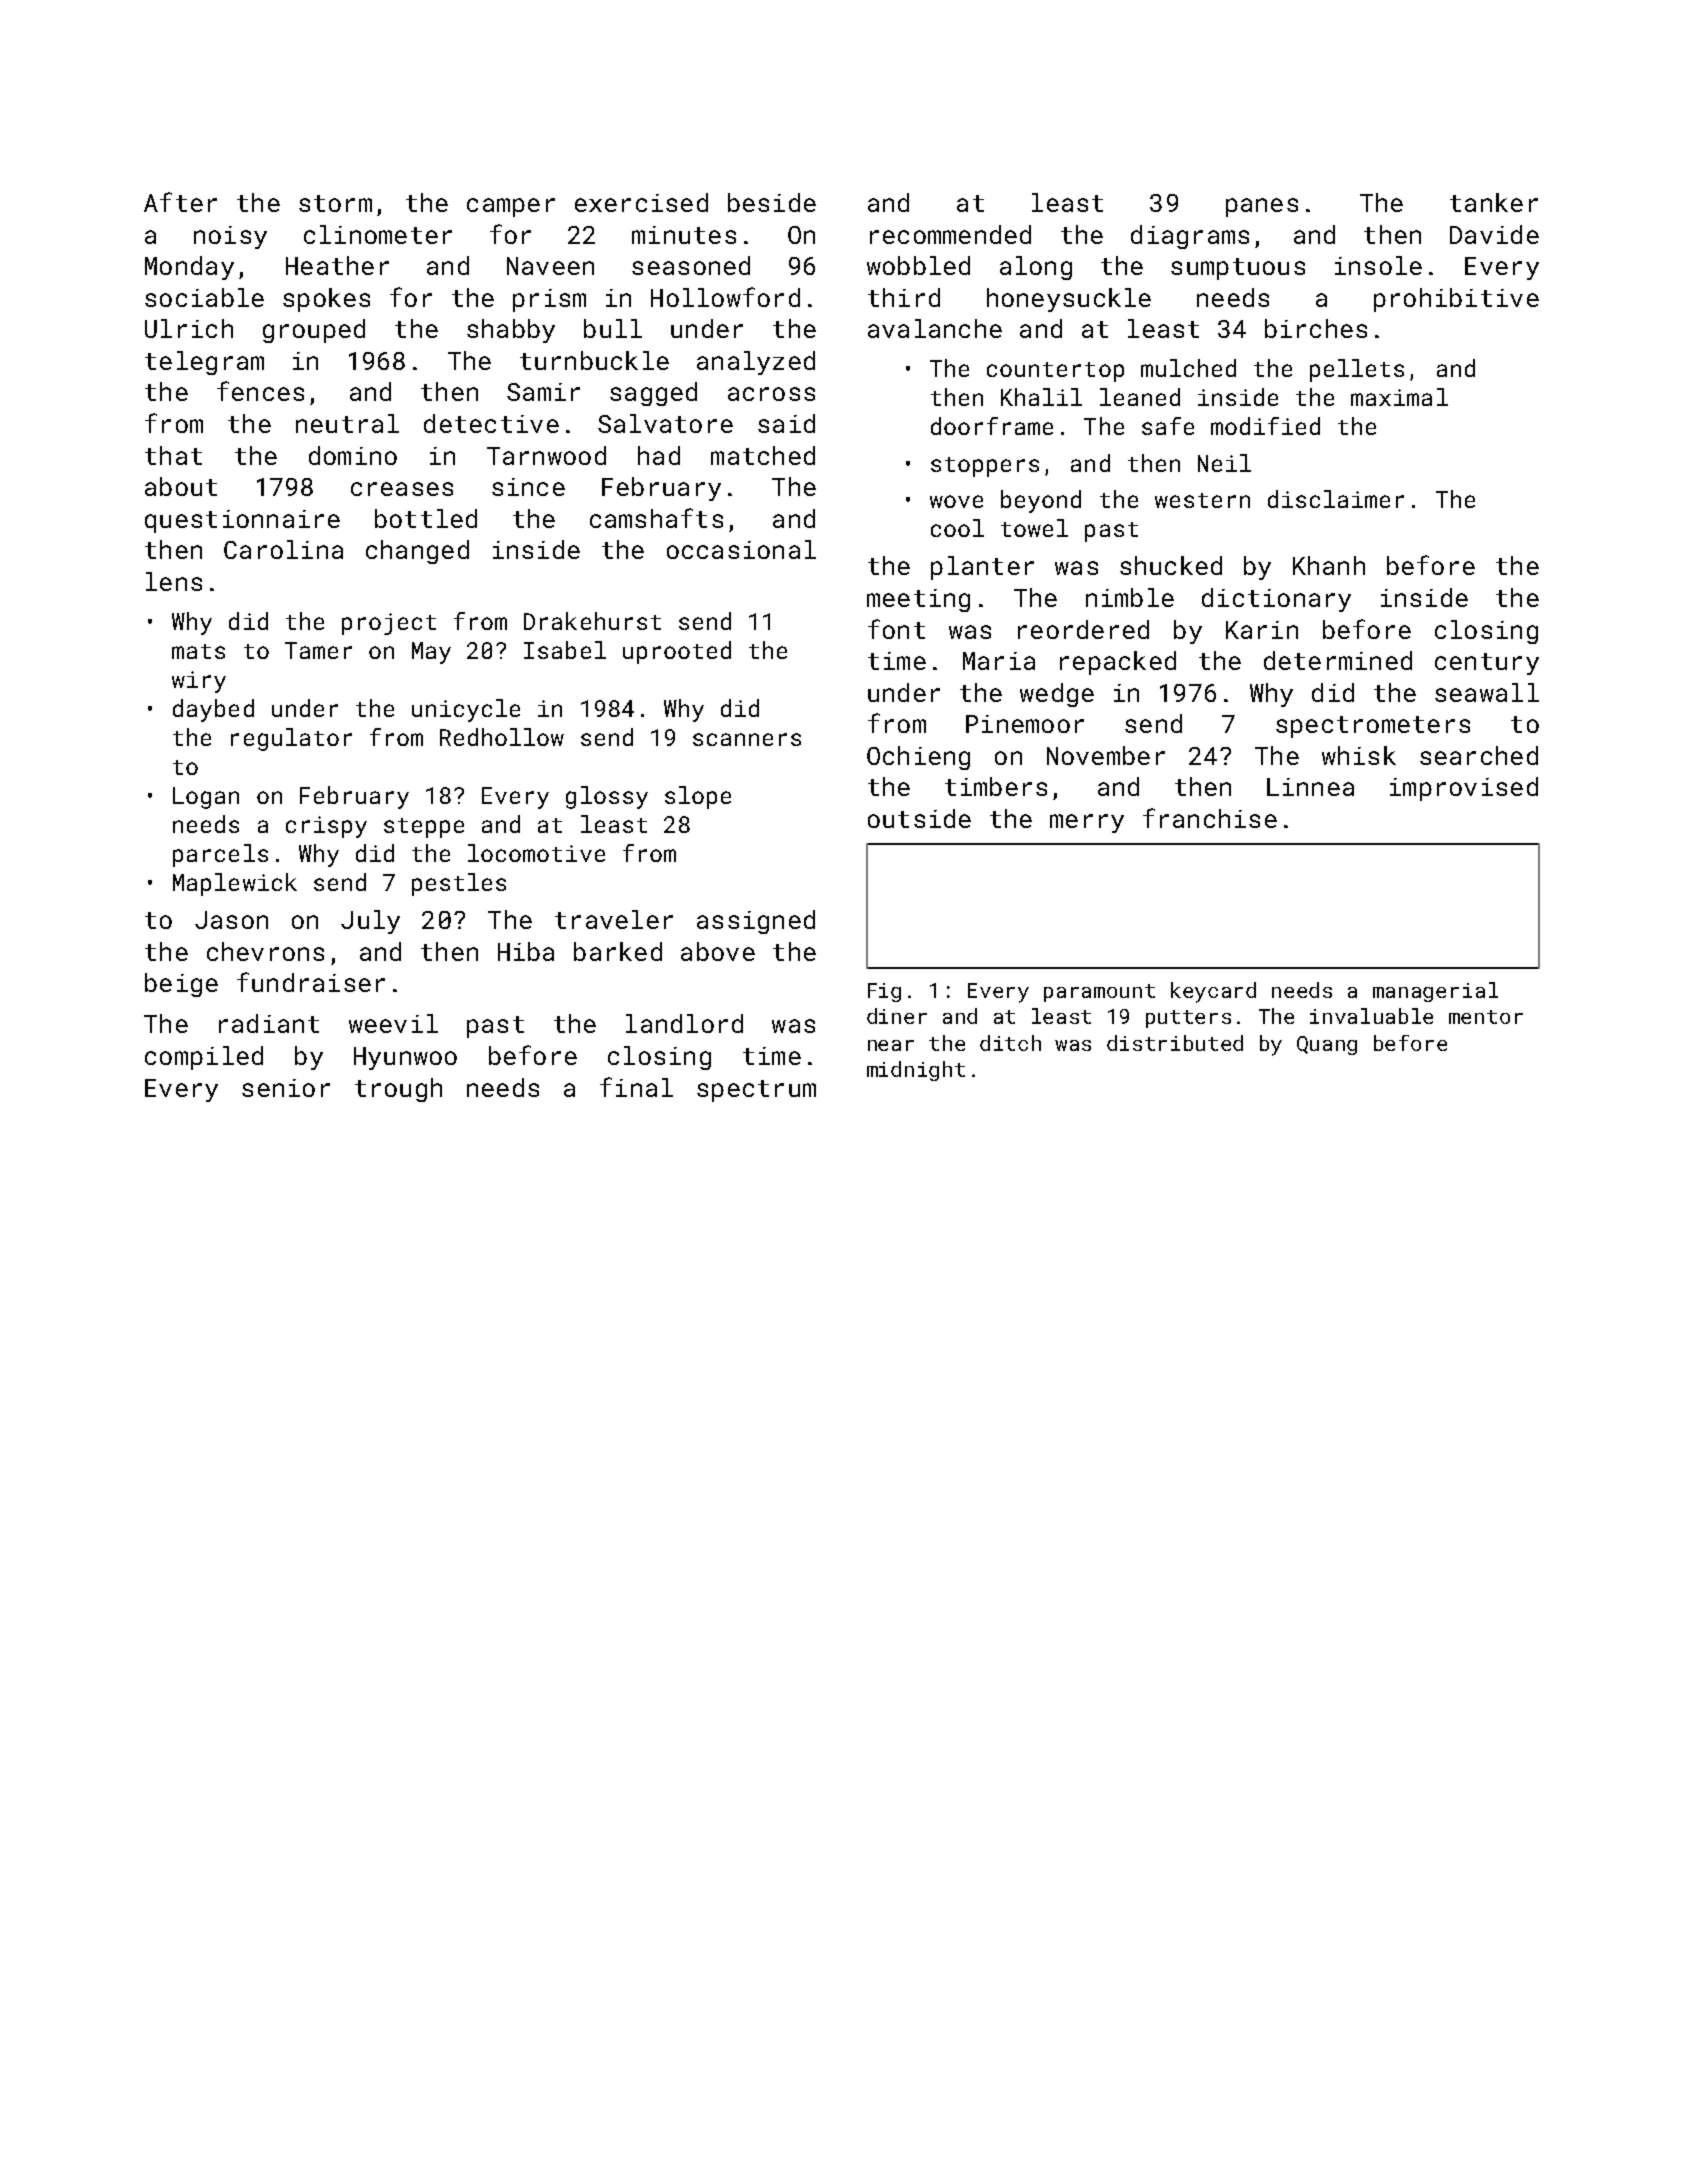 This image has height=2178, width=1683. What do you see at coordinates (916, 1071) in the image?
I see `midnight` at bounding box center [916, 1071].
